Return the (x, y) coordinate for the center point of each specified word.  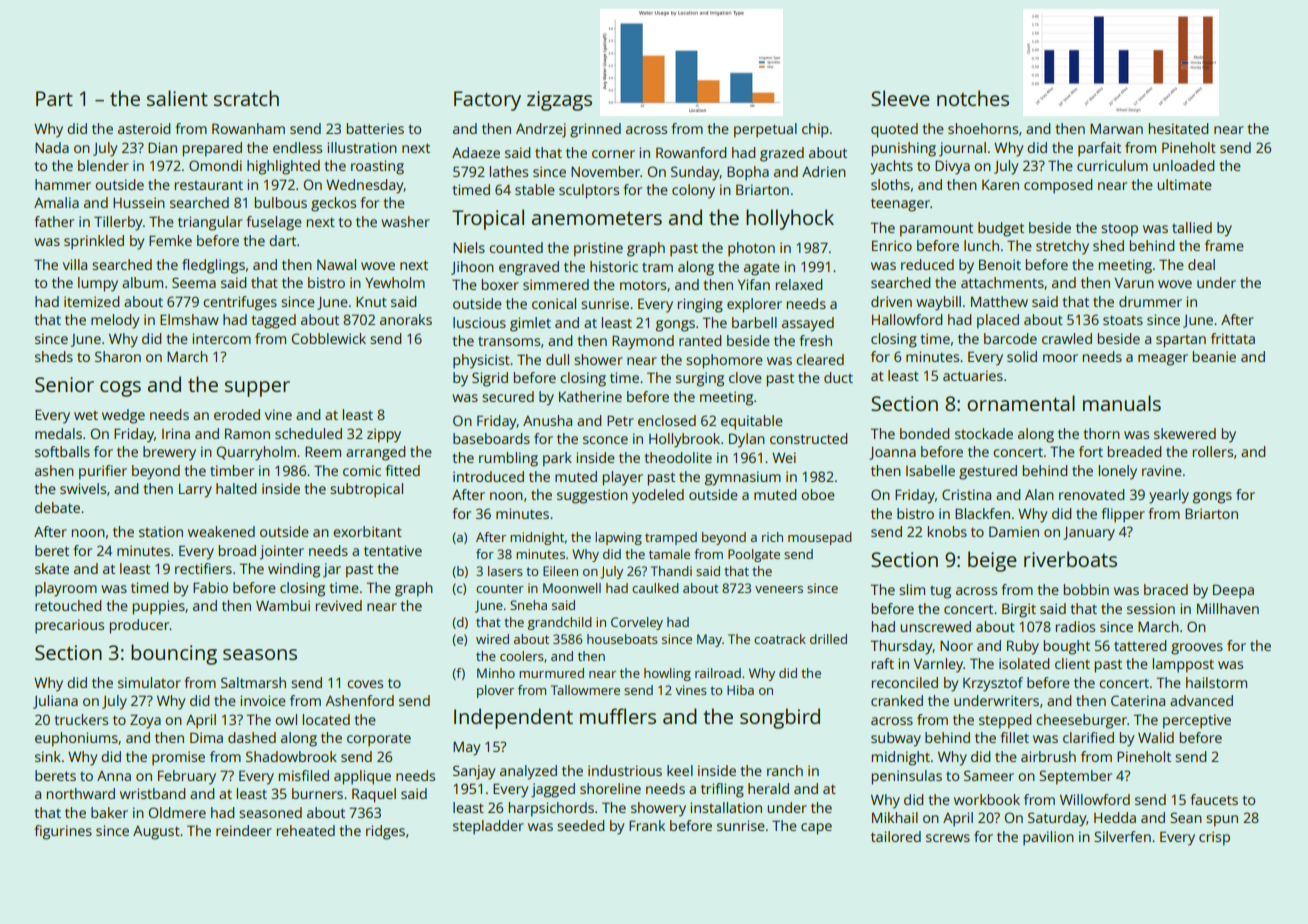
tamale (669, 554)
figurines (63, 832)
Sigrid (490, 379)
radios (1075, 626)
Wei (784, 457)
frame (1224, 245)
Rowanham (248, 128)
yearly (1169, 496)
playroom (66, 589)
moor (1060, 358)
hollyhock (790, 219)
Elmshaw (189, 319)
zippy (384, 435)
